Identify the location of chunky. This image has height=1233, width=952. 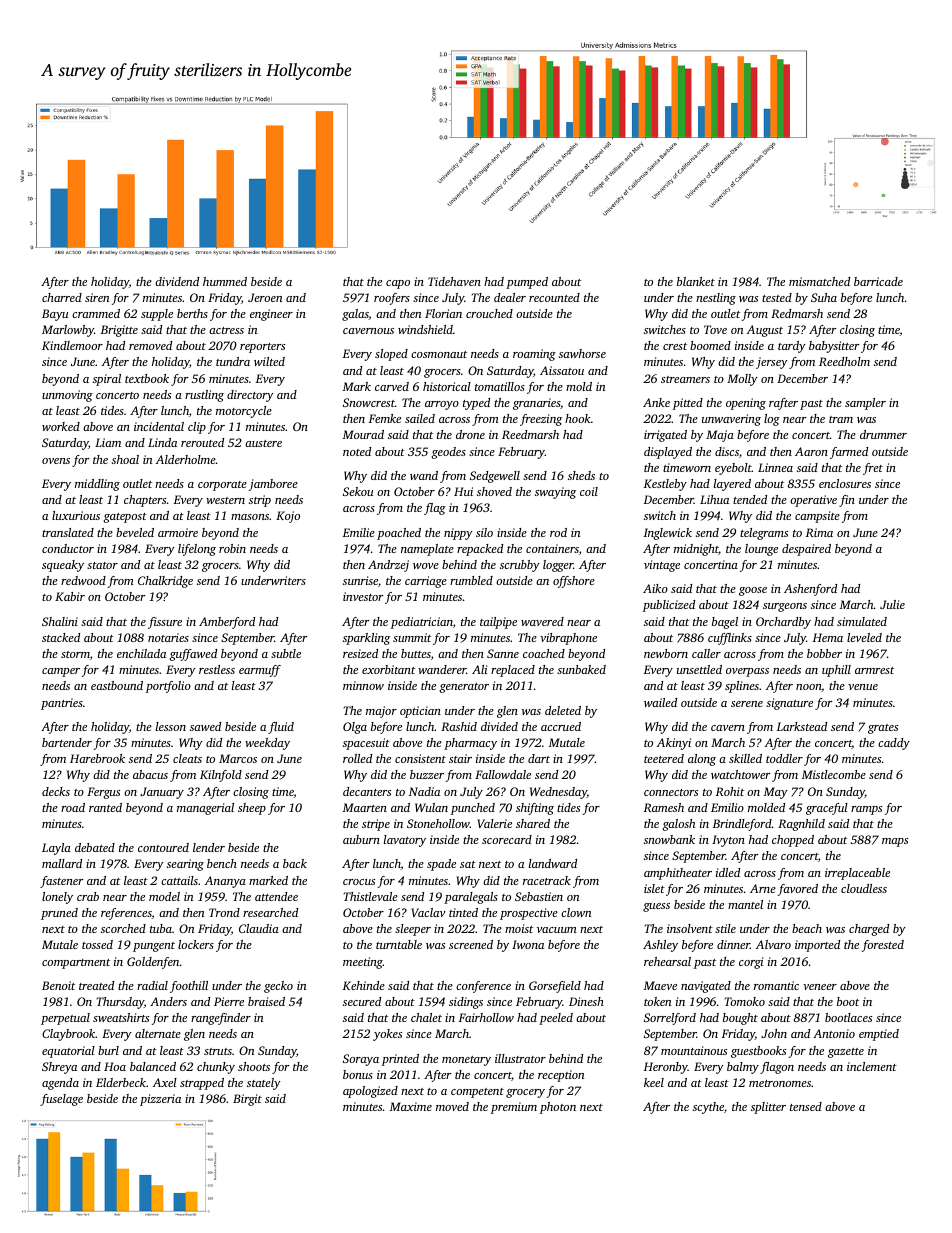
(216, 1068).
